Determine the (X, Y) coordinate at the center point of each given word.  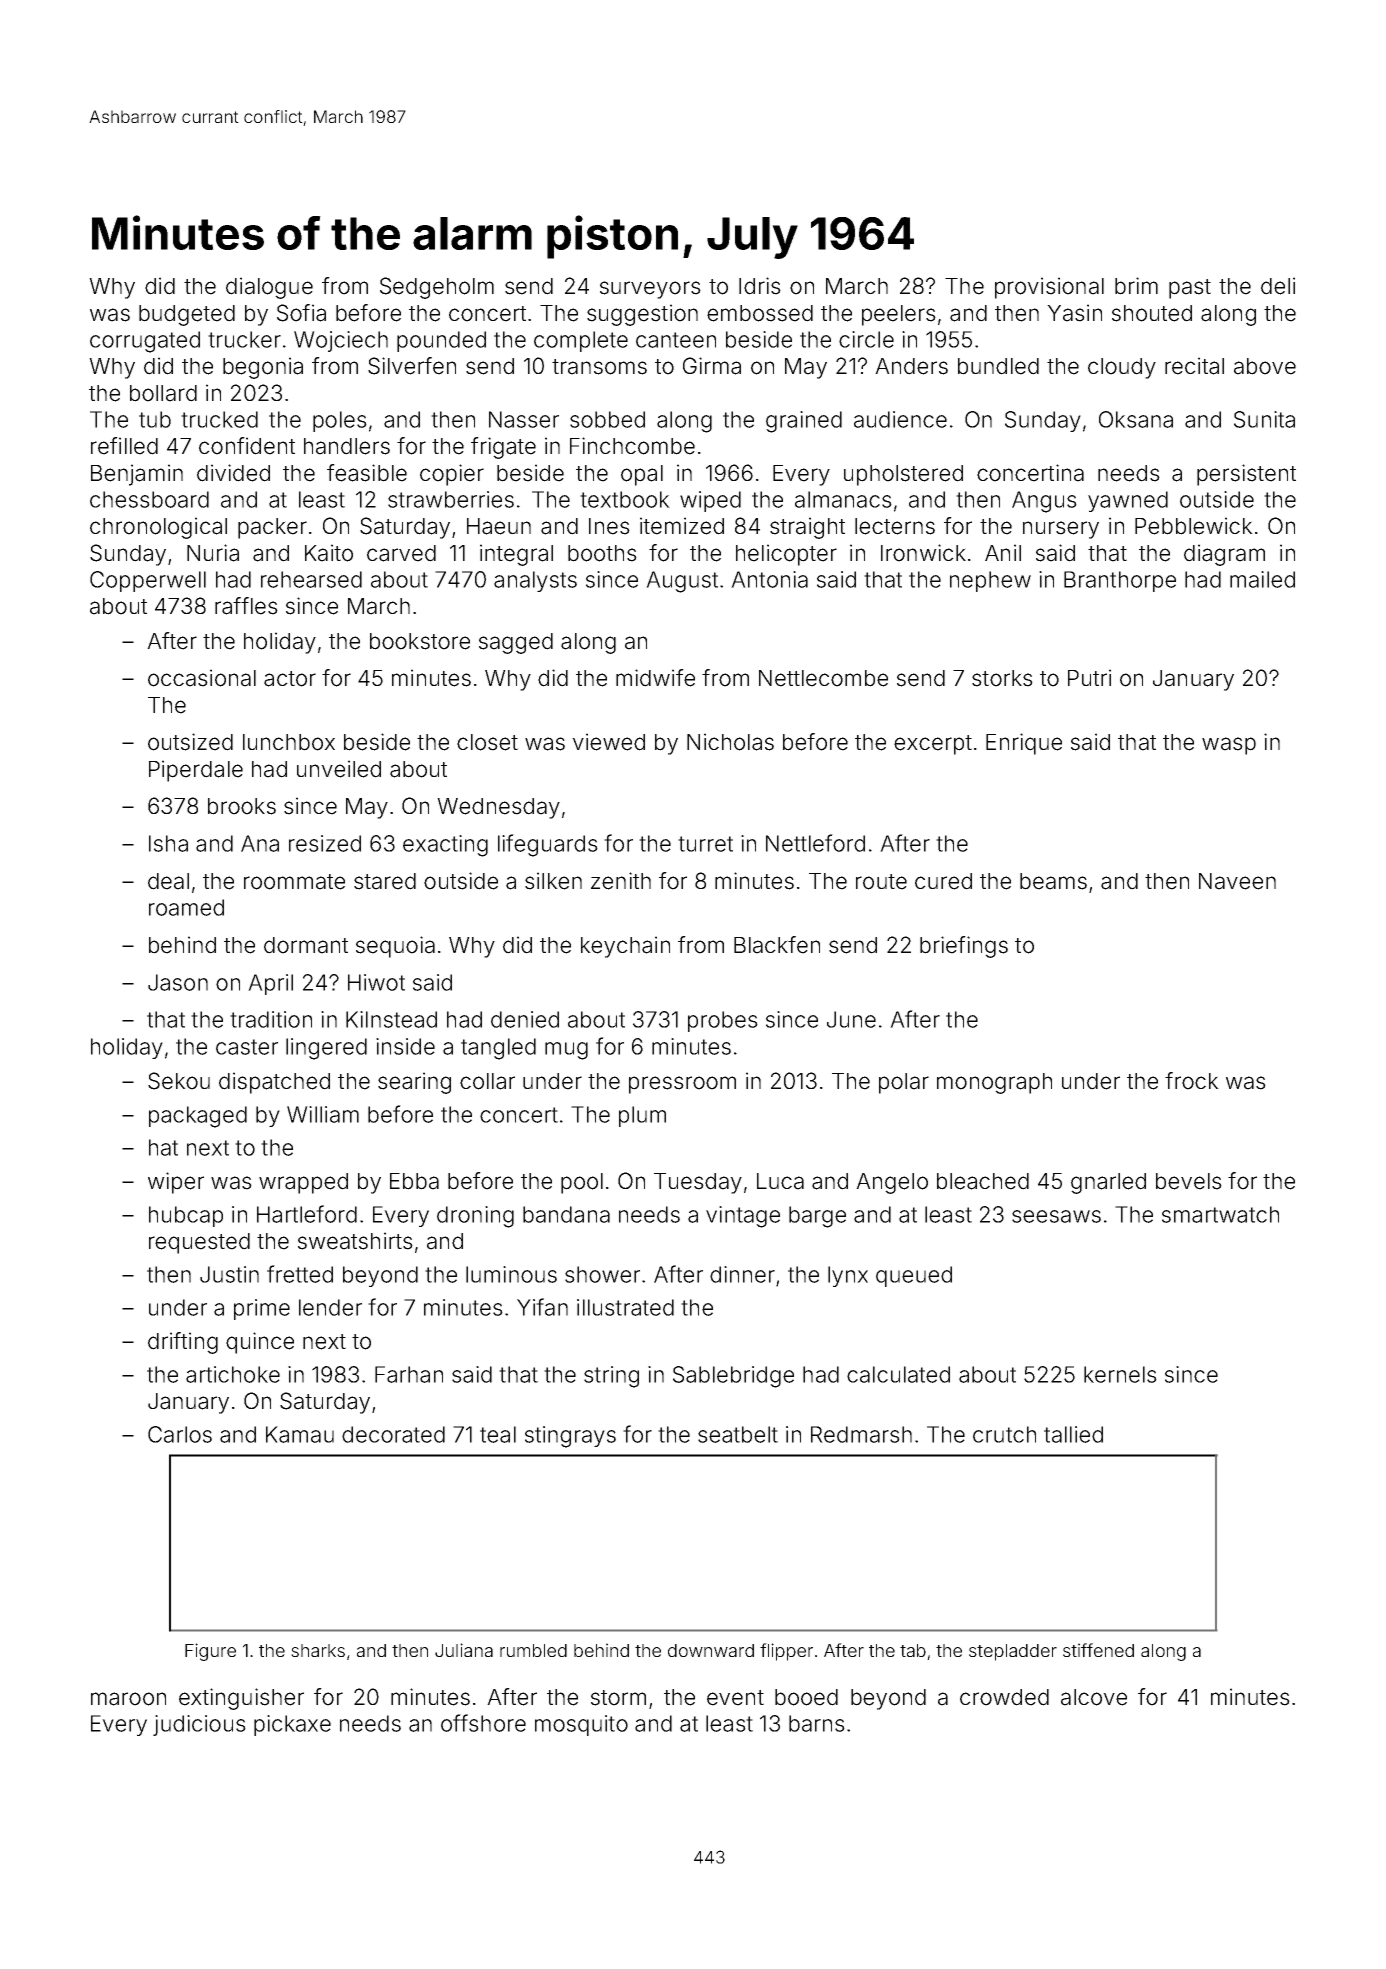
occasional (202, 678)
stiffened (1098, 1650)
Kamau (300, 1434)
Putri (1089, 677)
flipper (786, 1652)
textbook (625, 499)
